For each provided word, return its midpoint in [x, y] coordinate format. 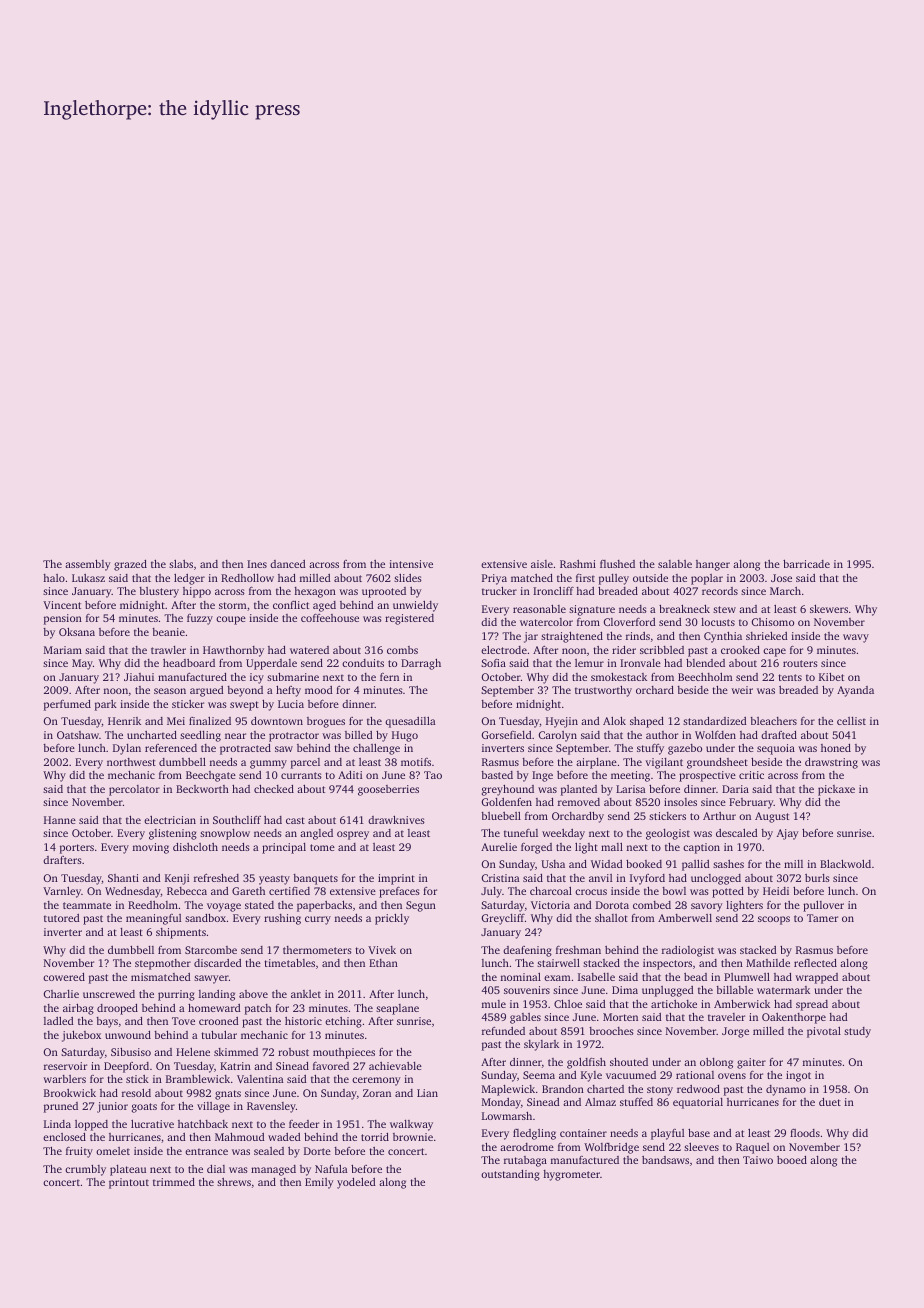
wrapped [816, 978]
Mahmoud [240, 1137]
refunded [503, 1031]
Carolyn [558, 736]
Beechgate [211, 776]
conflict [291, 605]
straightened [572, 637]
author [662, 735]
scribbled [662, 650]
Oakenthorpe [794, 1018]
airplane [596, 763]
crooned [219, 1021]
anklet [306, 994]
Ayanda [855, 691]
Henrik [124, 721]
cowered [64, 977]
